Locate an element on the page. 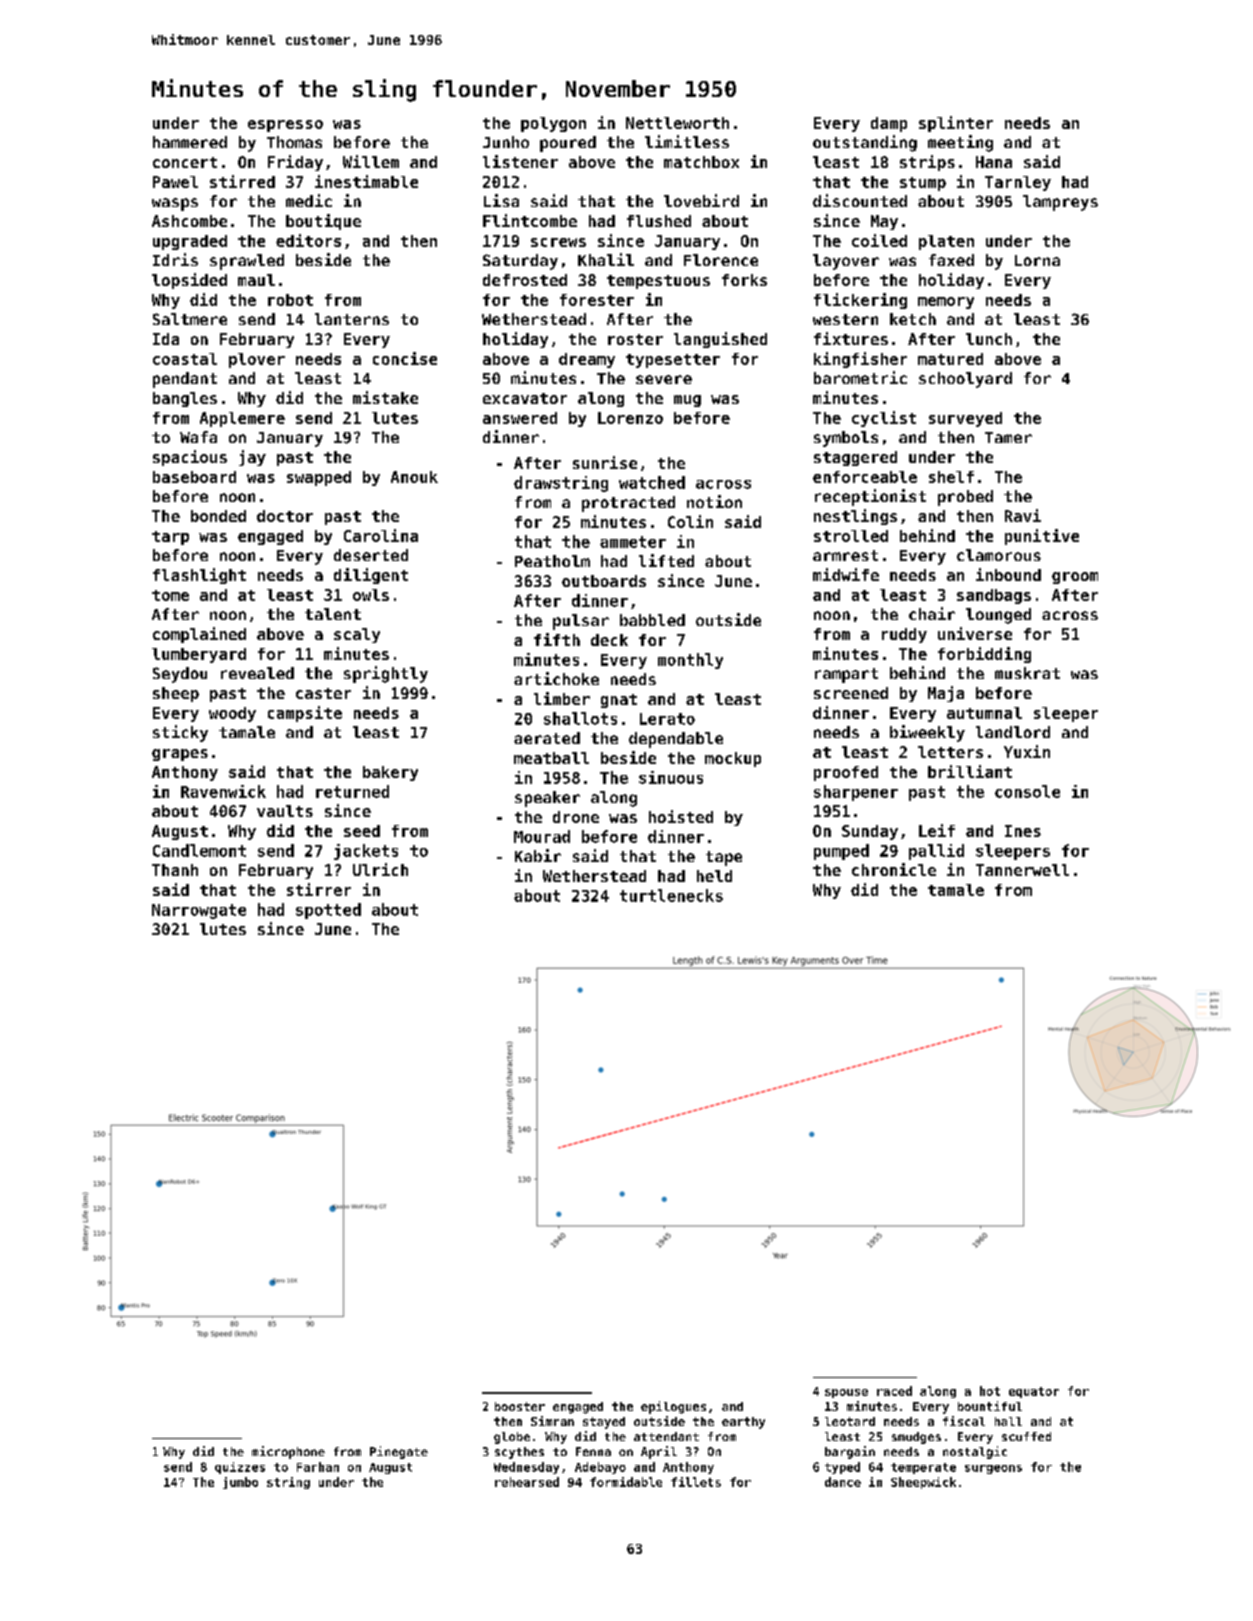 The width and height of the document is (1253, 1621). turtlenecks is located at coordinates (671, 895).
